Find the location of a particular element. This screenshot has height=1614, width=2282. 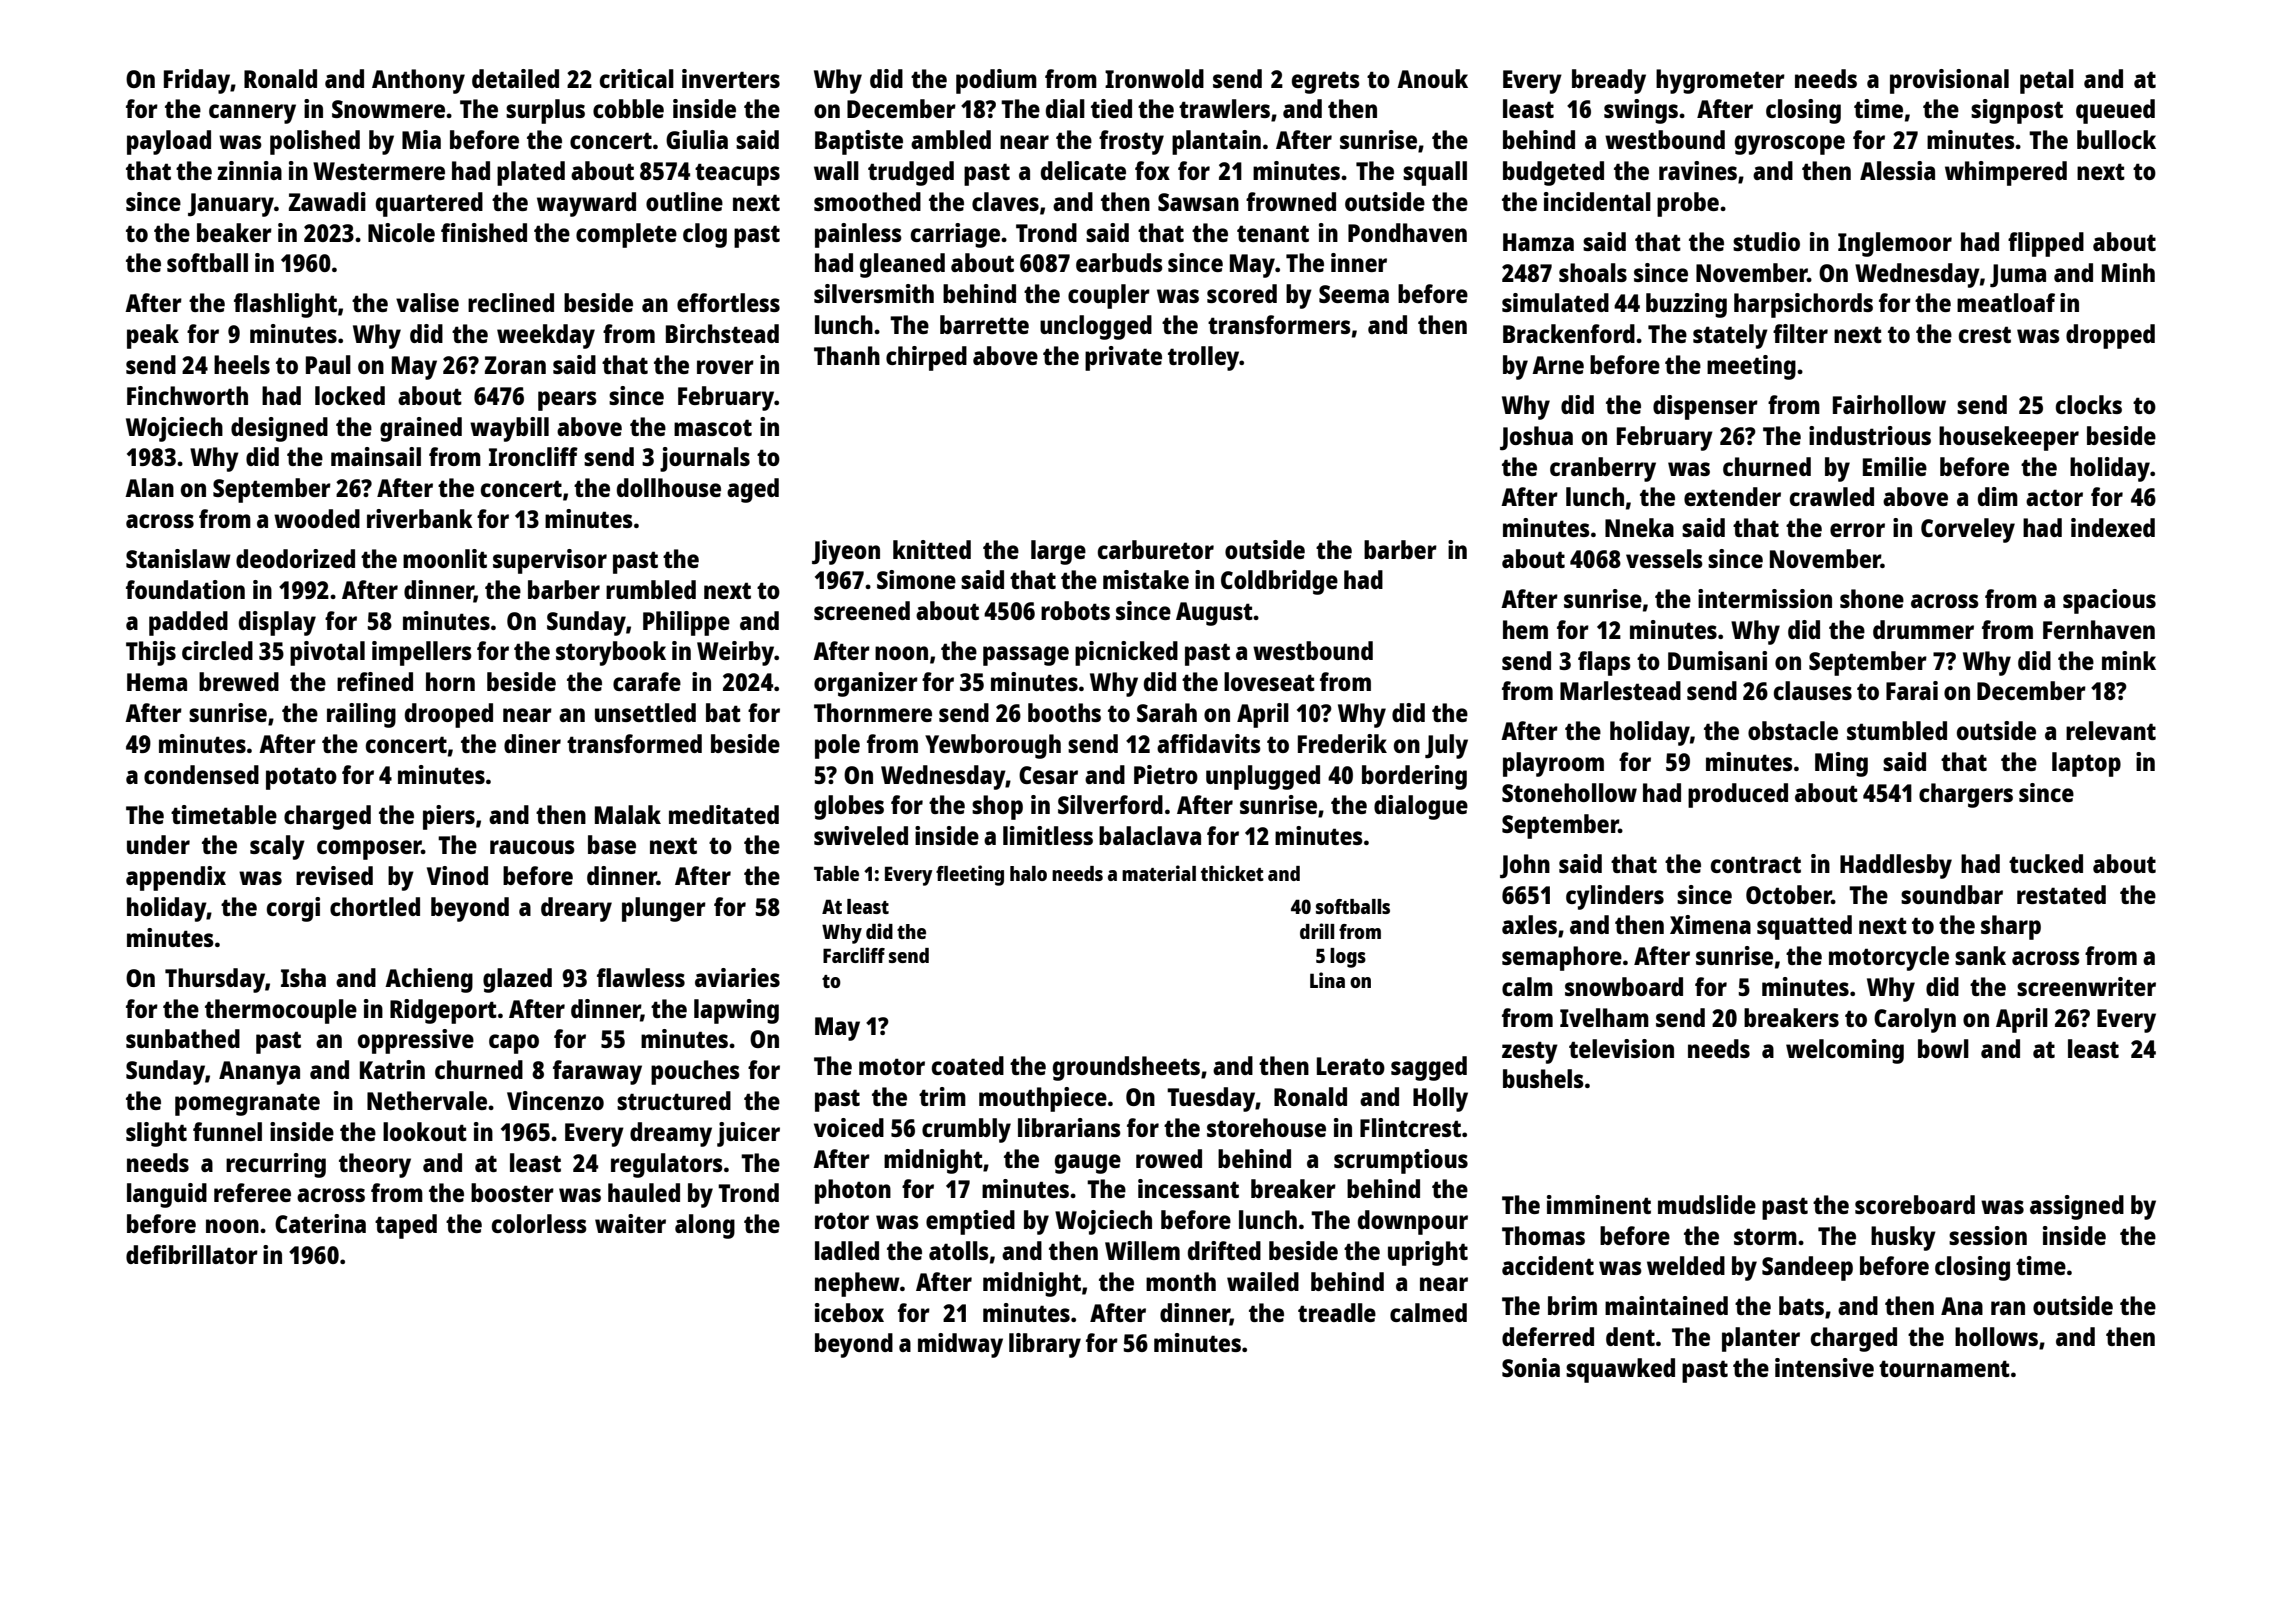

mascot is located at coordinates (713, 427).
